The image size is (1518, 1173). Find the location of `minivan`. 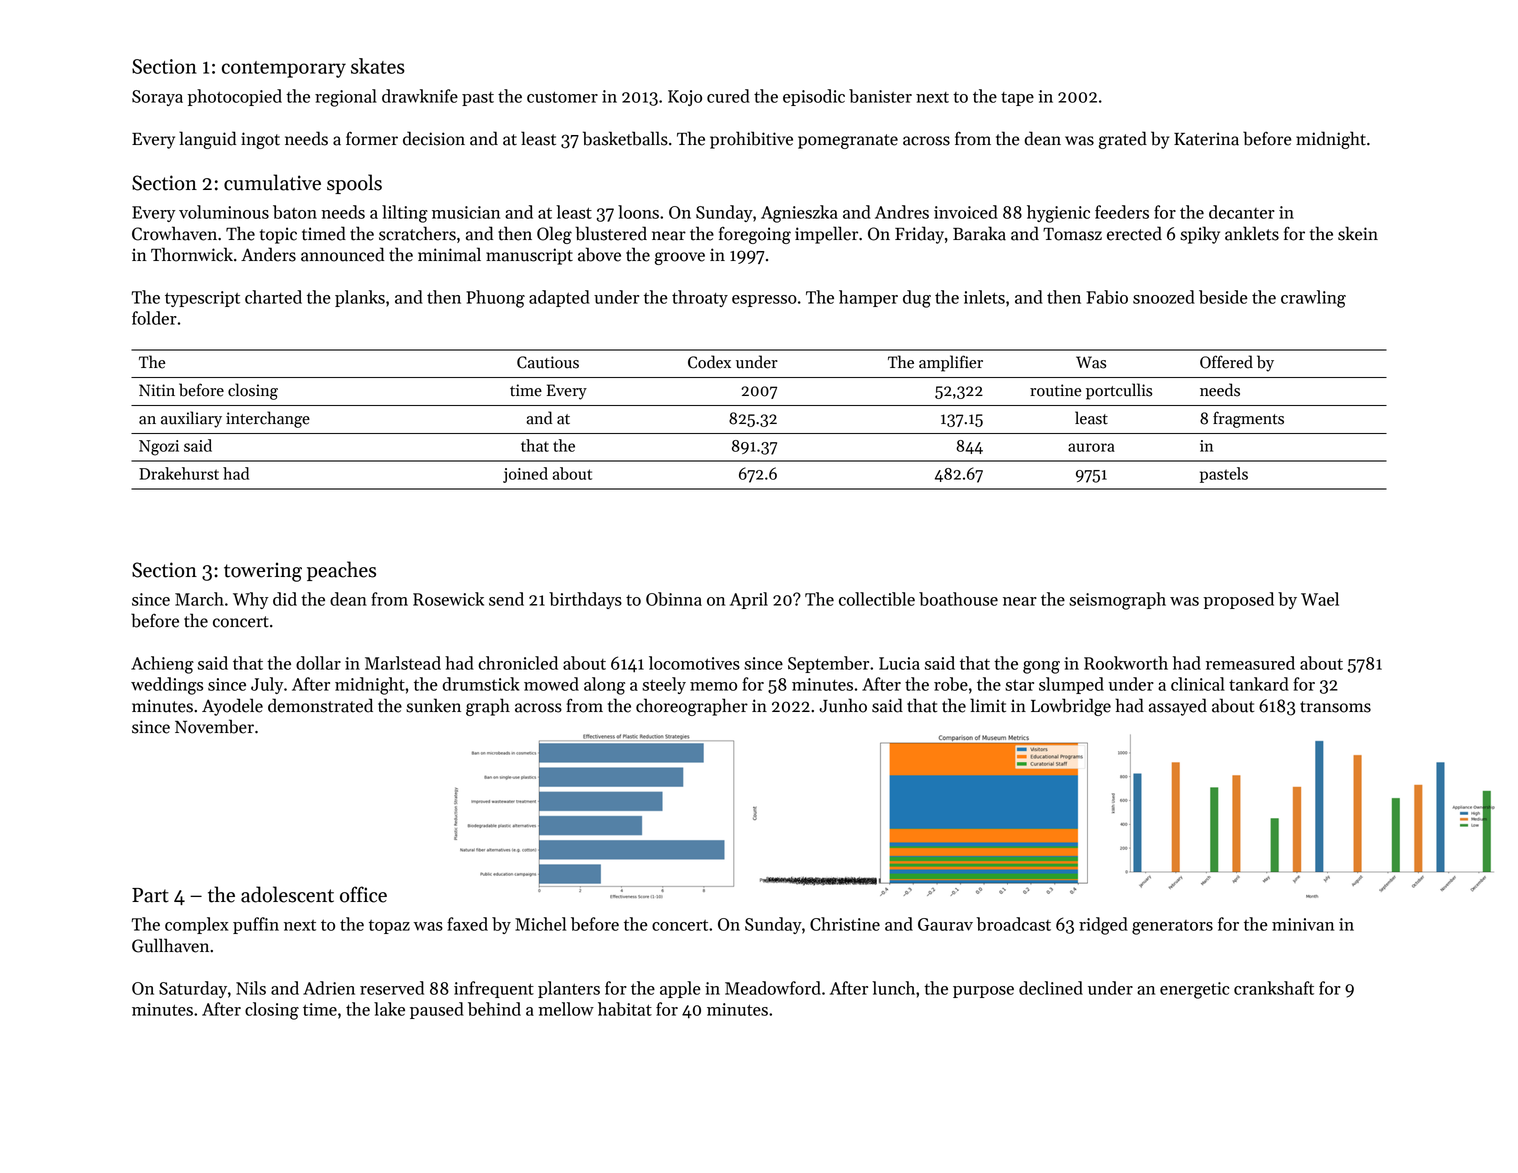

minivan is located at coordinates (1303, 924).
